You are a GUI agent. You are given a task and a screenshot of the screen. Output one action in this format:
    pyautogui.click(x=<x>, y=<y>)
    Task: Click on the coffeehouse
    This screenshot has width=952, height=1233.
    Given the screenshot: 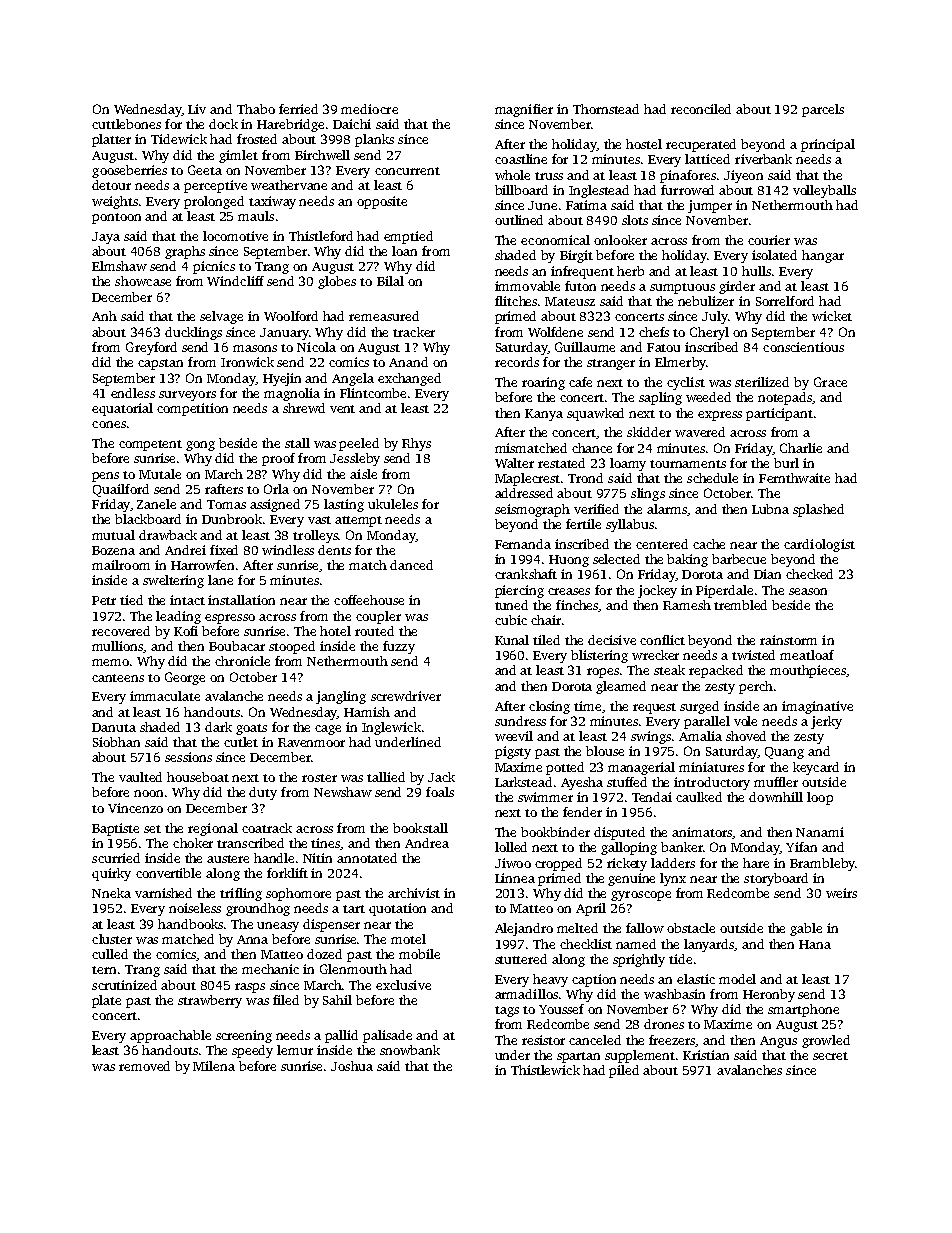 What is the action you would take?
    pyautogui.click(x=369, y=600)
